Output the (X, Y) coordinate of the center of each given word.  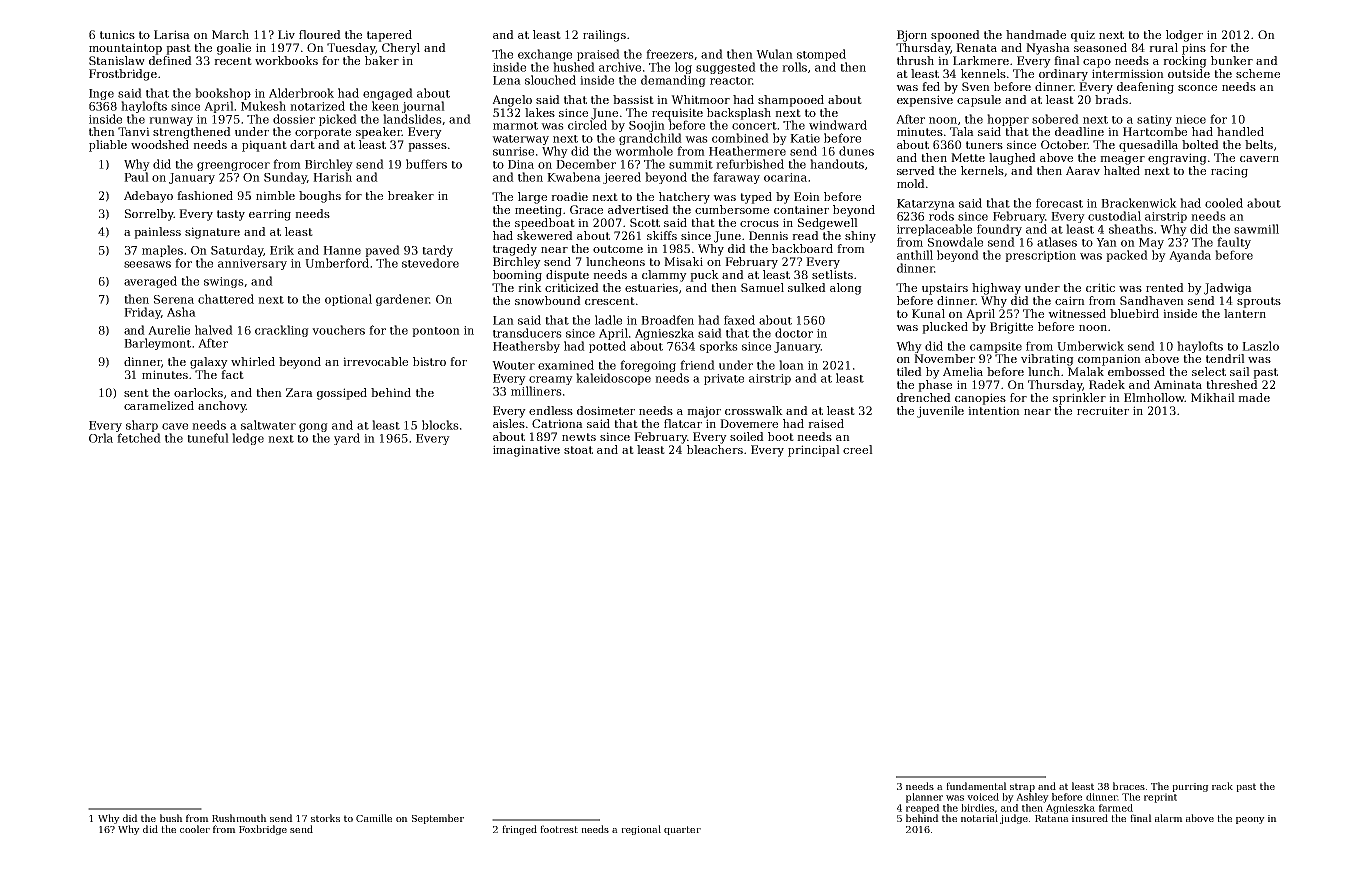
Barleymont (157, 344)
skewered (545, 235)
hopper (1008, 120)
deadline (1079, 131)
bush (171, 818)
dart (302, 144)
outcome (618, 249)
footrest (559, 829)
